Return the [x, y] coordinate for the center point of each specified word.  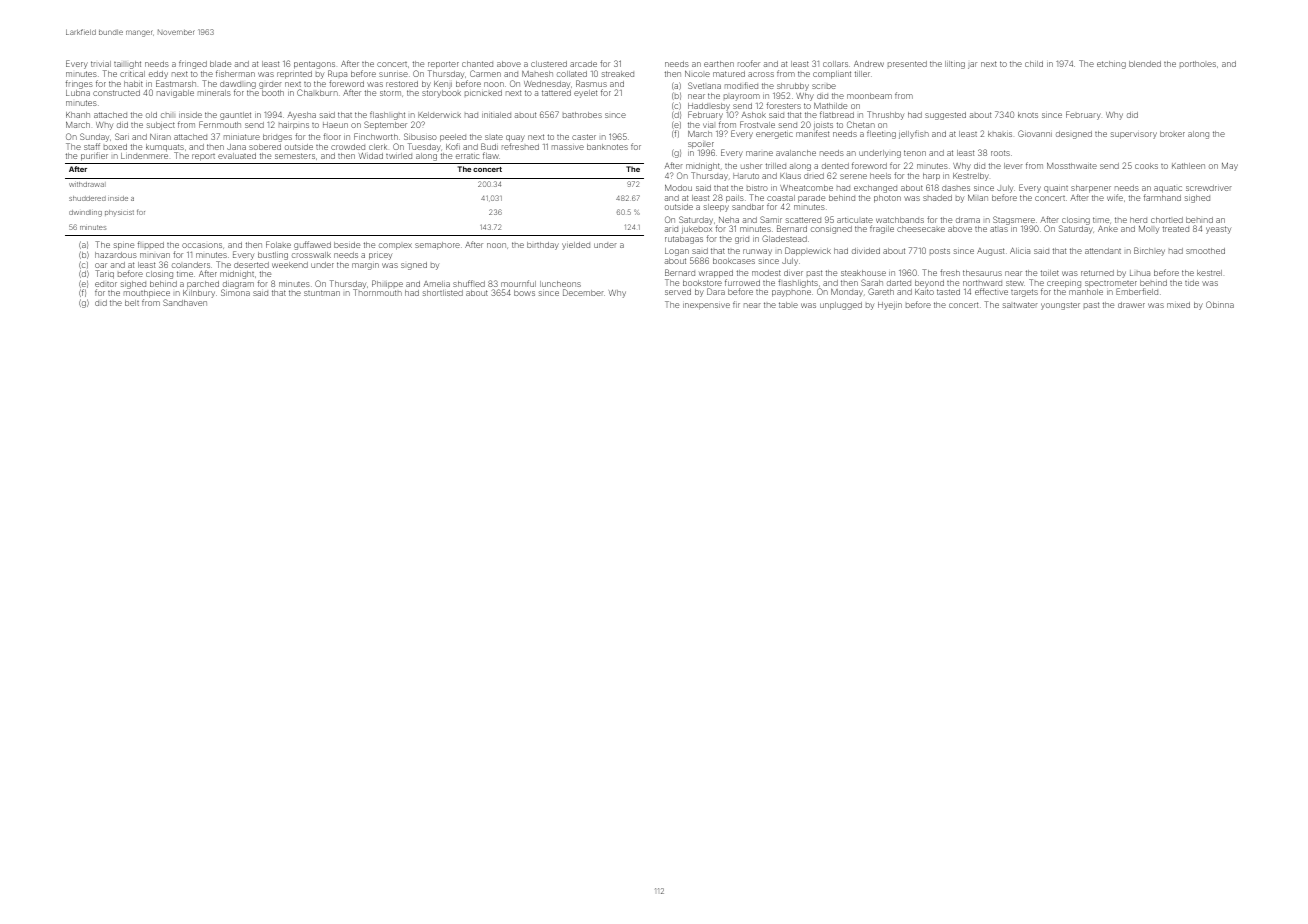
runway [757, 252]
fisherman [235, 73]
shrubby [793, 87]
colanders [191, 265]
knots [1028, 115]
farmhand [1162, 197]
